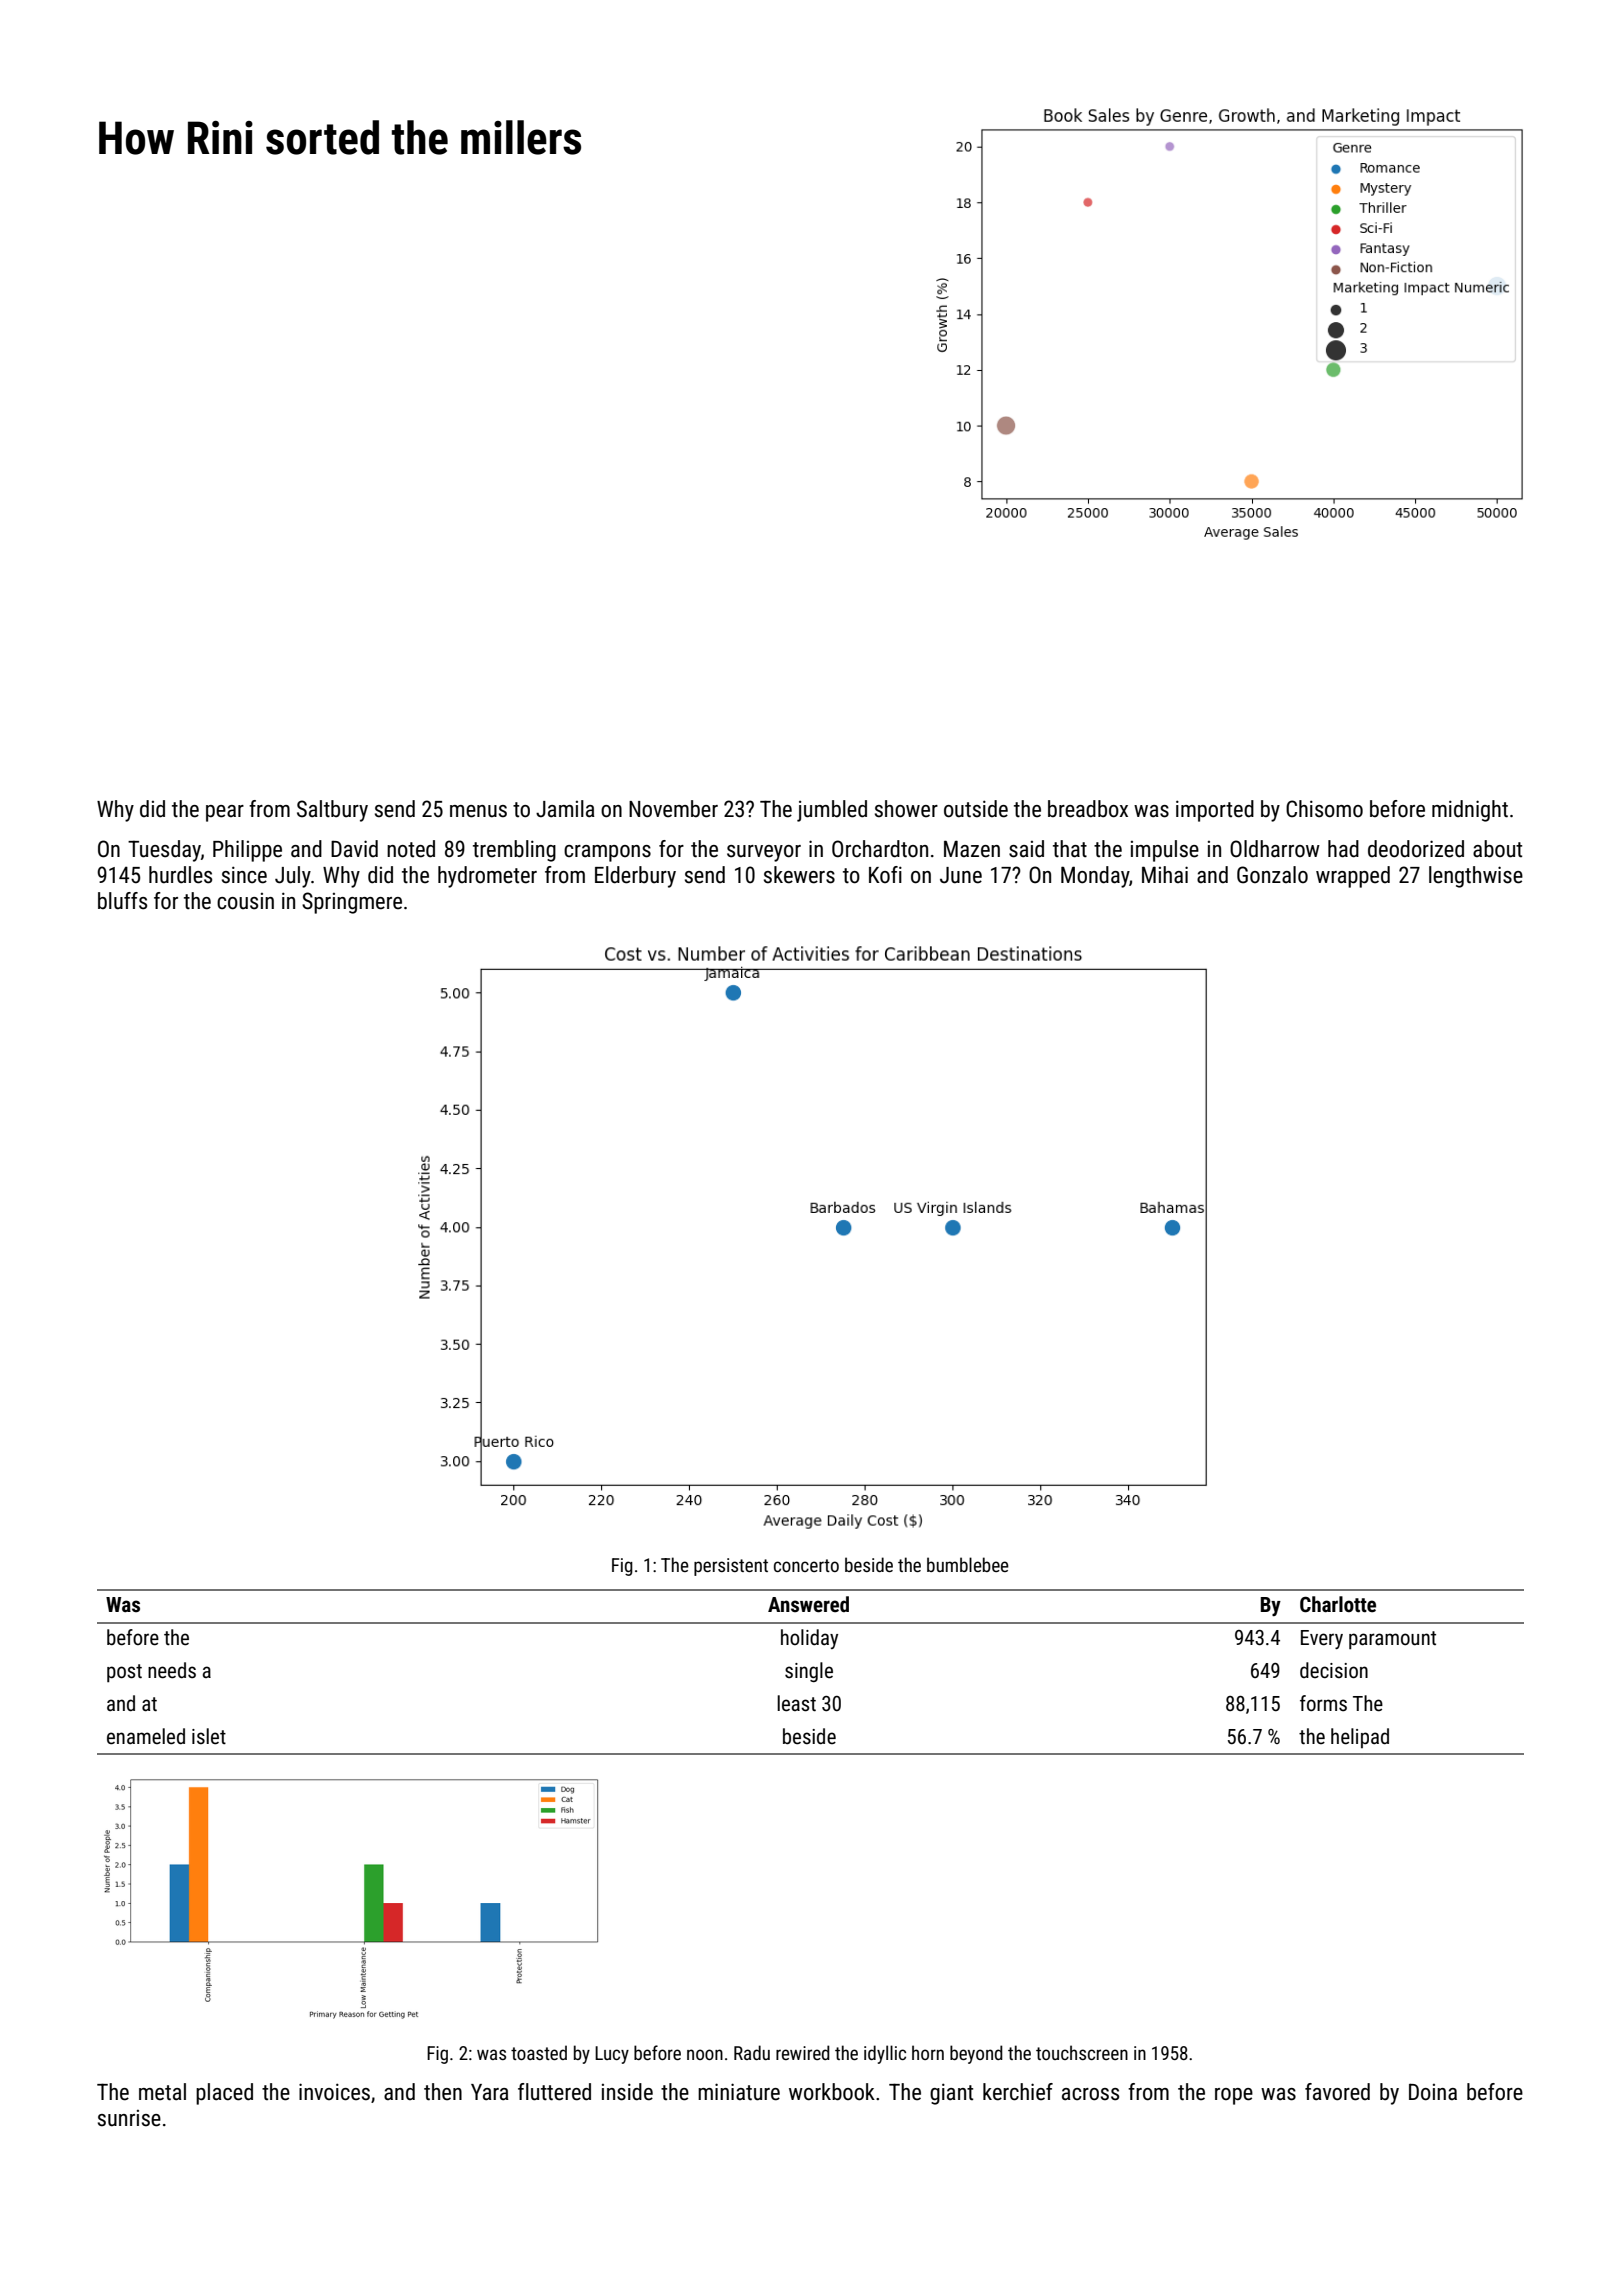 The image size is (1620, 2292). Describe the element at coordinates (1234, 2096) in the image. I see `rope` at that location.
